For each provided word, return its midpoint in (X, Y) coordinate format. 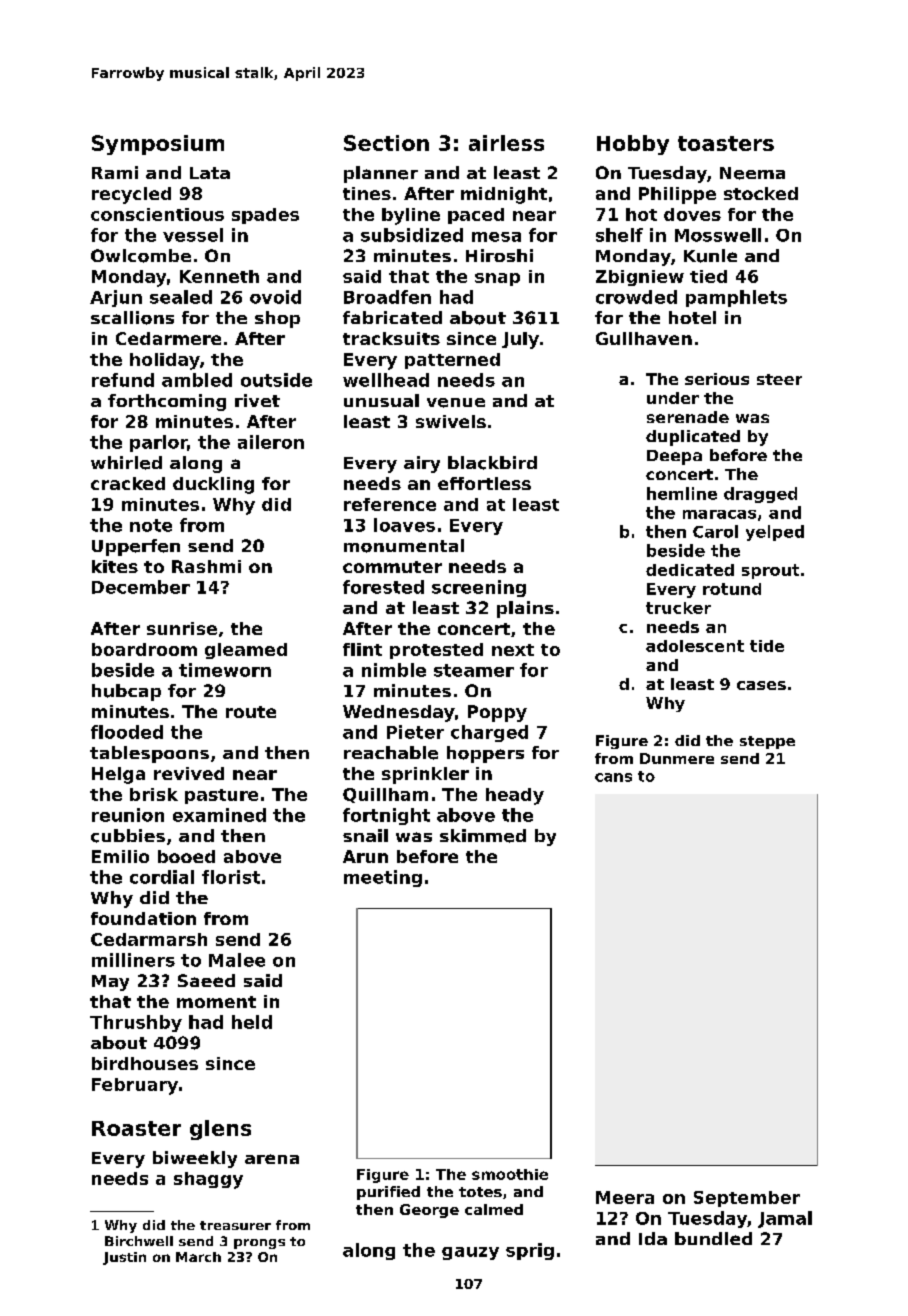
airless (506, 143)
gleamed (246, 651)
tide (767, 646)
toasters (726, 143)
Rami (115, 172)
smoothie (510, 1174)
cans (613, 777)
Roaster (136, 1128)
